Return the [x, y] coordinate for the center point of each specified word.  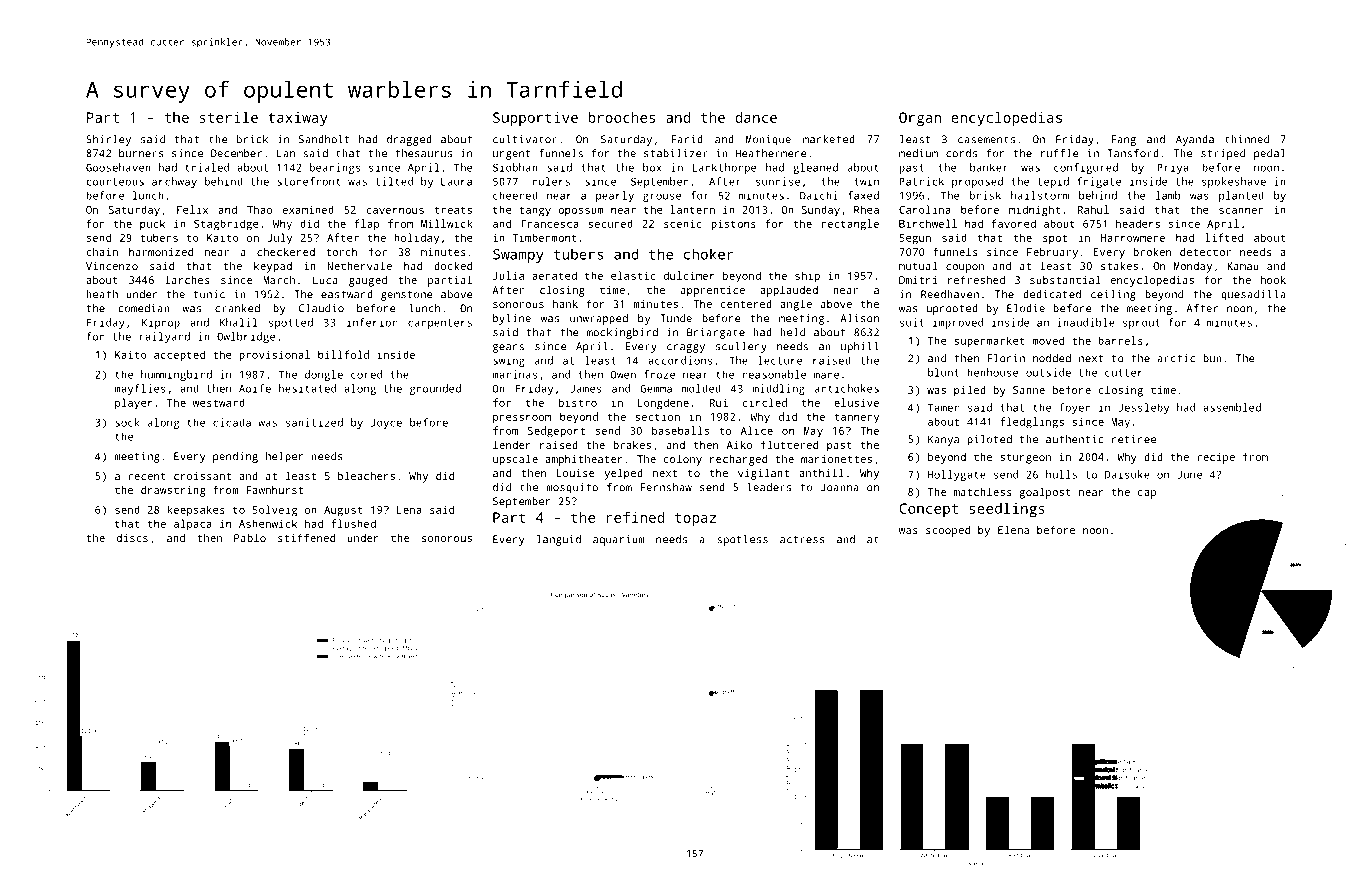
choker [709, 254]
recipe [1216, 458]
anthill [821, 472]
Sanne [1029, 390]
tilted [394, 181]
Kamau [1243, 266]
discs [132, 538]
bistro [578, 402]
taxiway [298, 119]
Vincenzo [112, 266]
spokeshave [1234, 182]
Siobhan [515, 167]
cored [366, 374]
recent [147, 476]
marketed [829, 139]
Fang [1124, 140]
